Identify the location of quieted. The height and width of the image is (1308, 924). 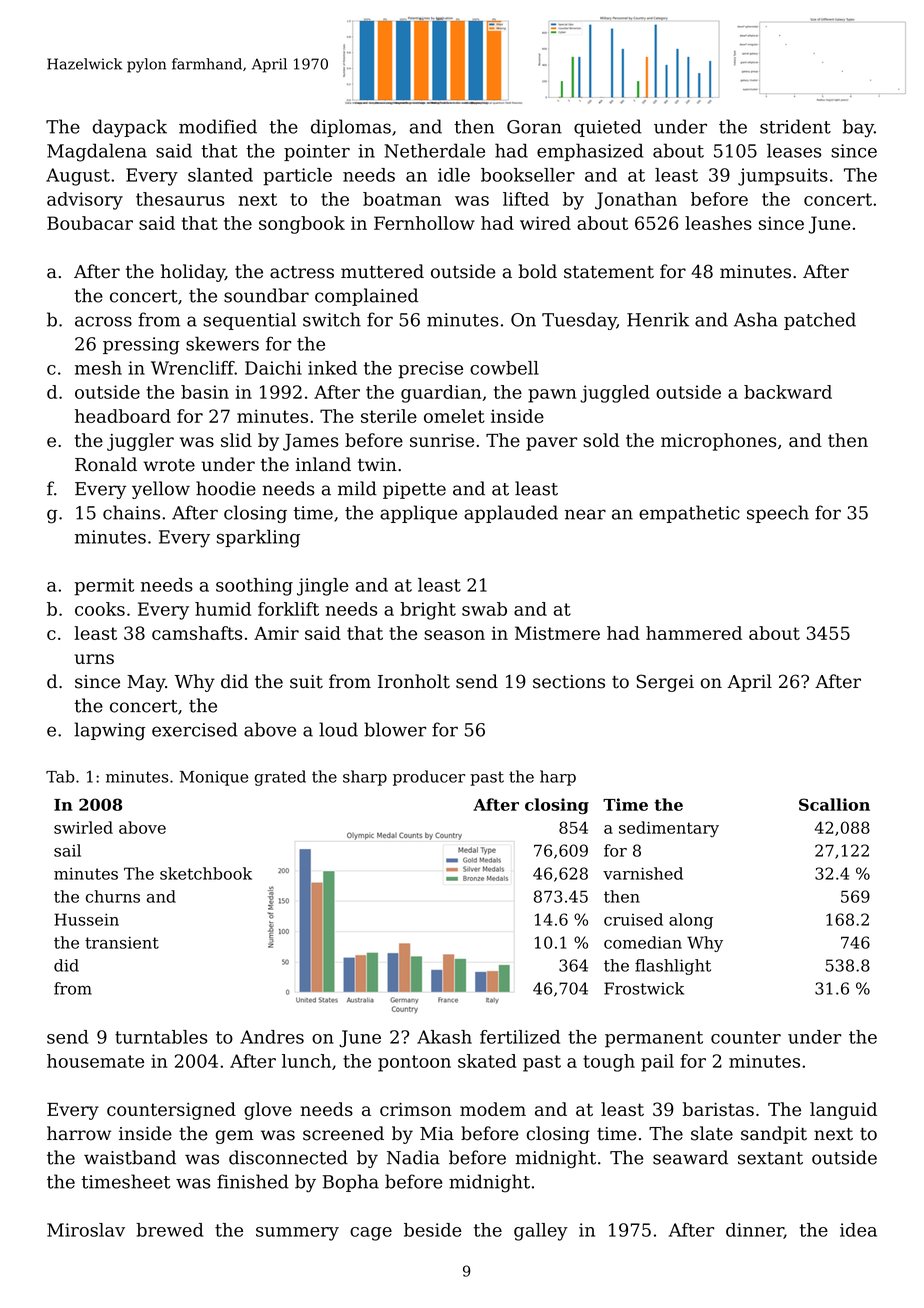
(608, 128).
